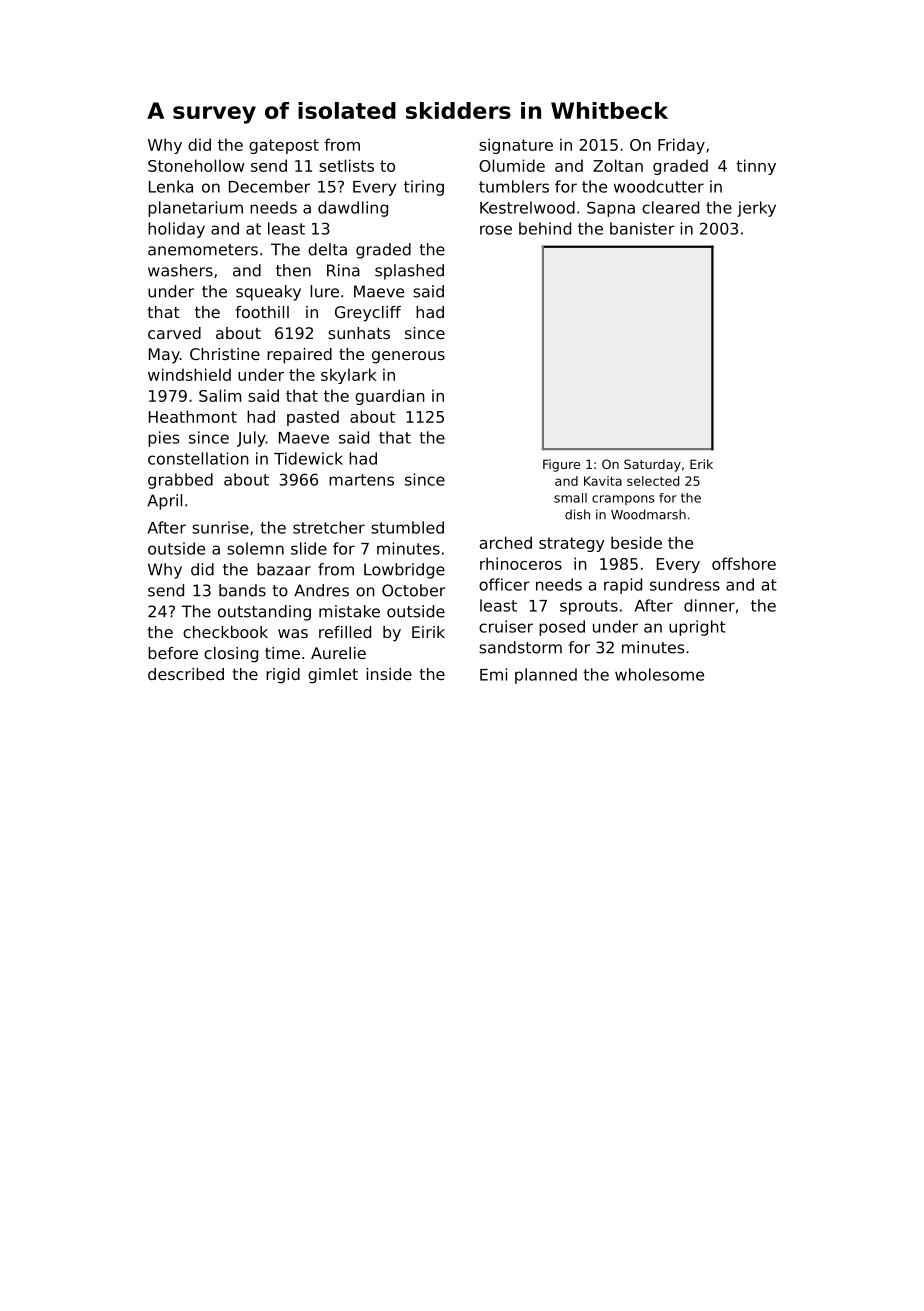 The image size is (924, 1311). Describe the element at coordinates (653, 481) in the screenshot. I see `selected` at that location.
